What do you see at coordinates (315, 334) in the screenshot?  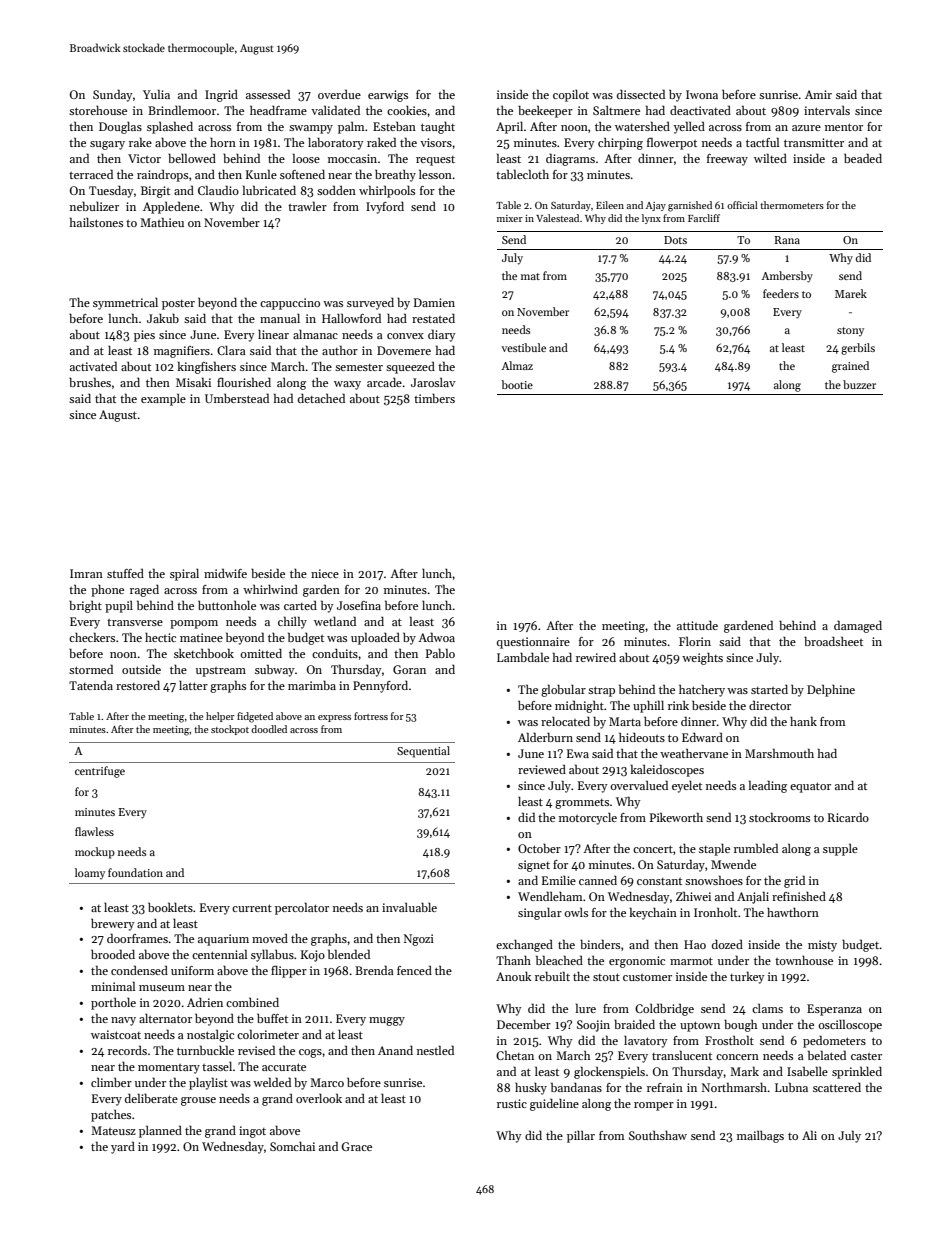 I see `almanac` at bounding box center [315, 334].
